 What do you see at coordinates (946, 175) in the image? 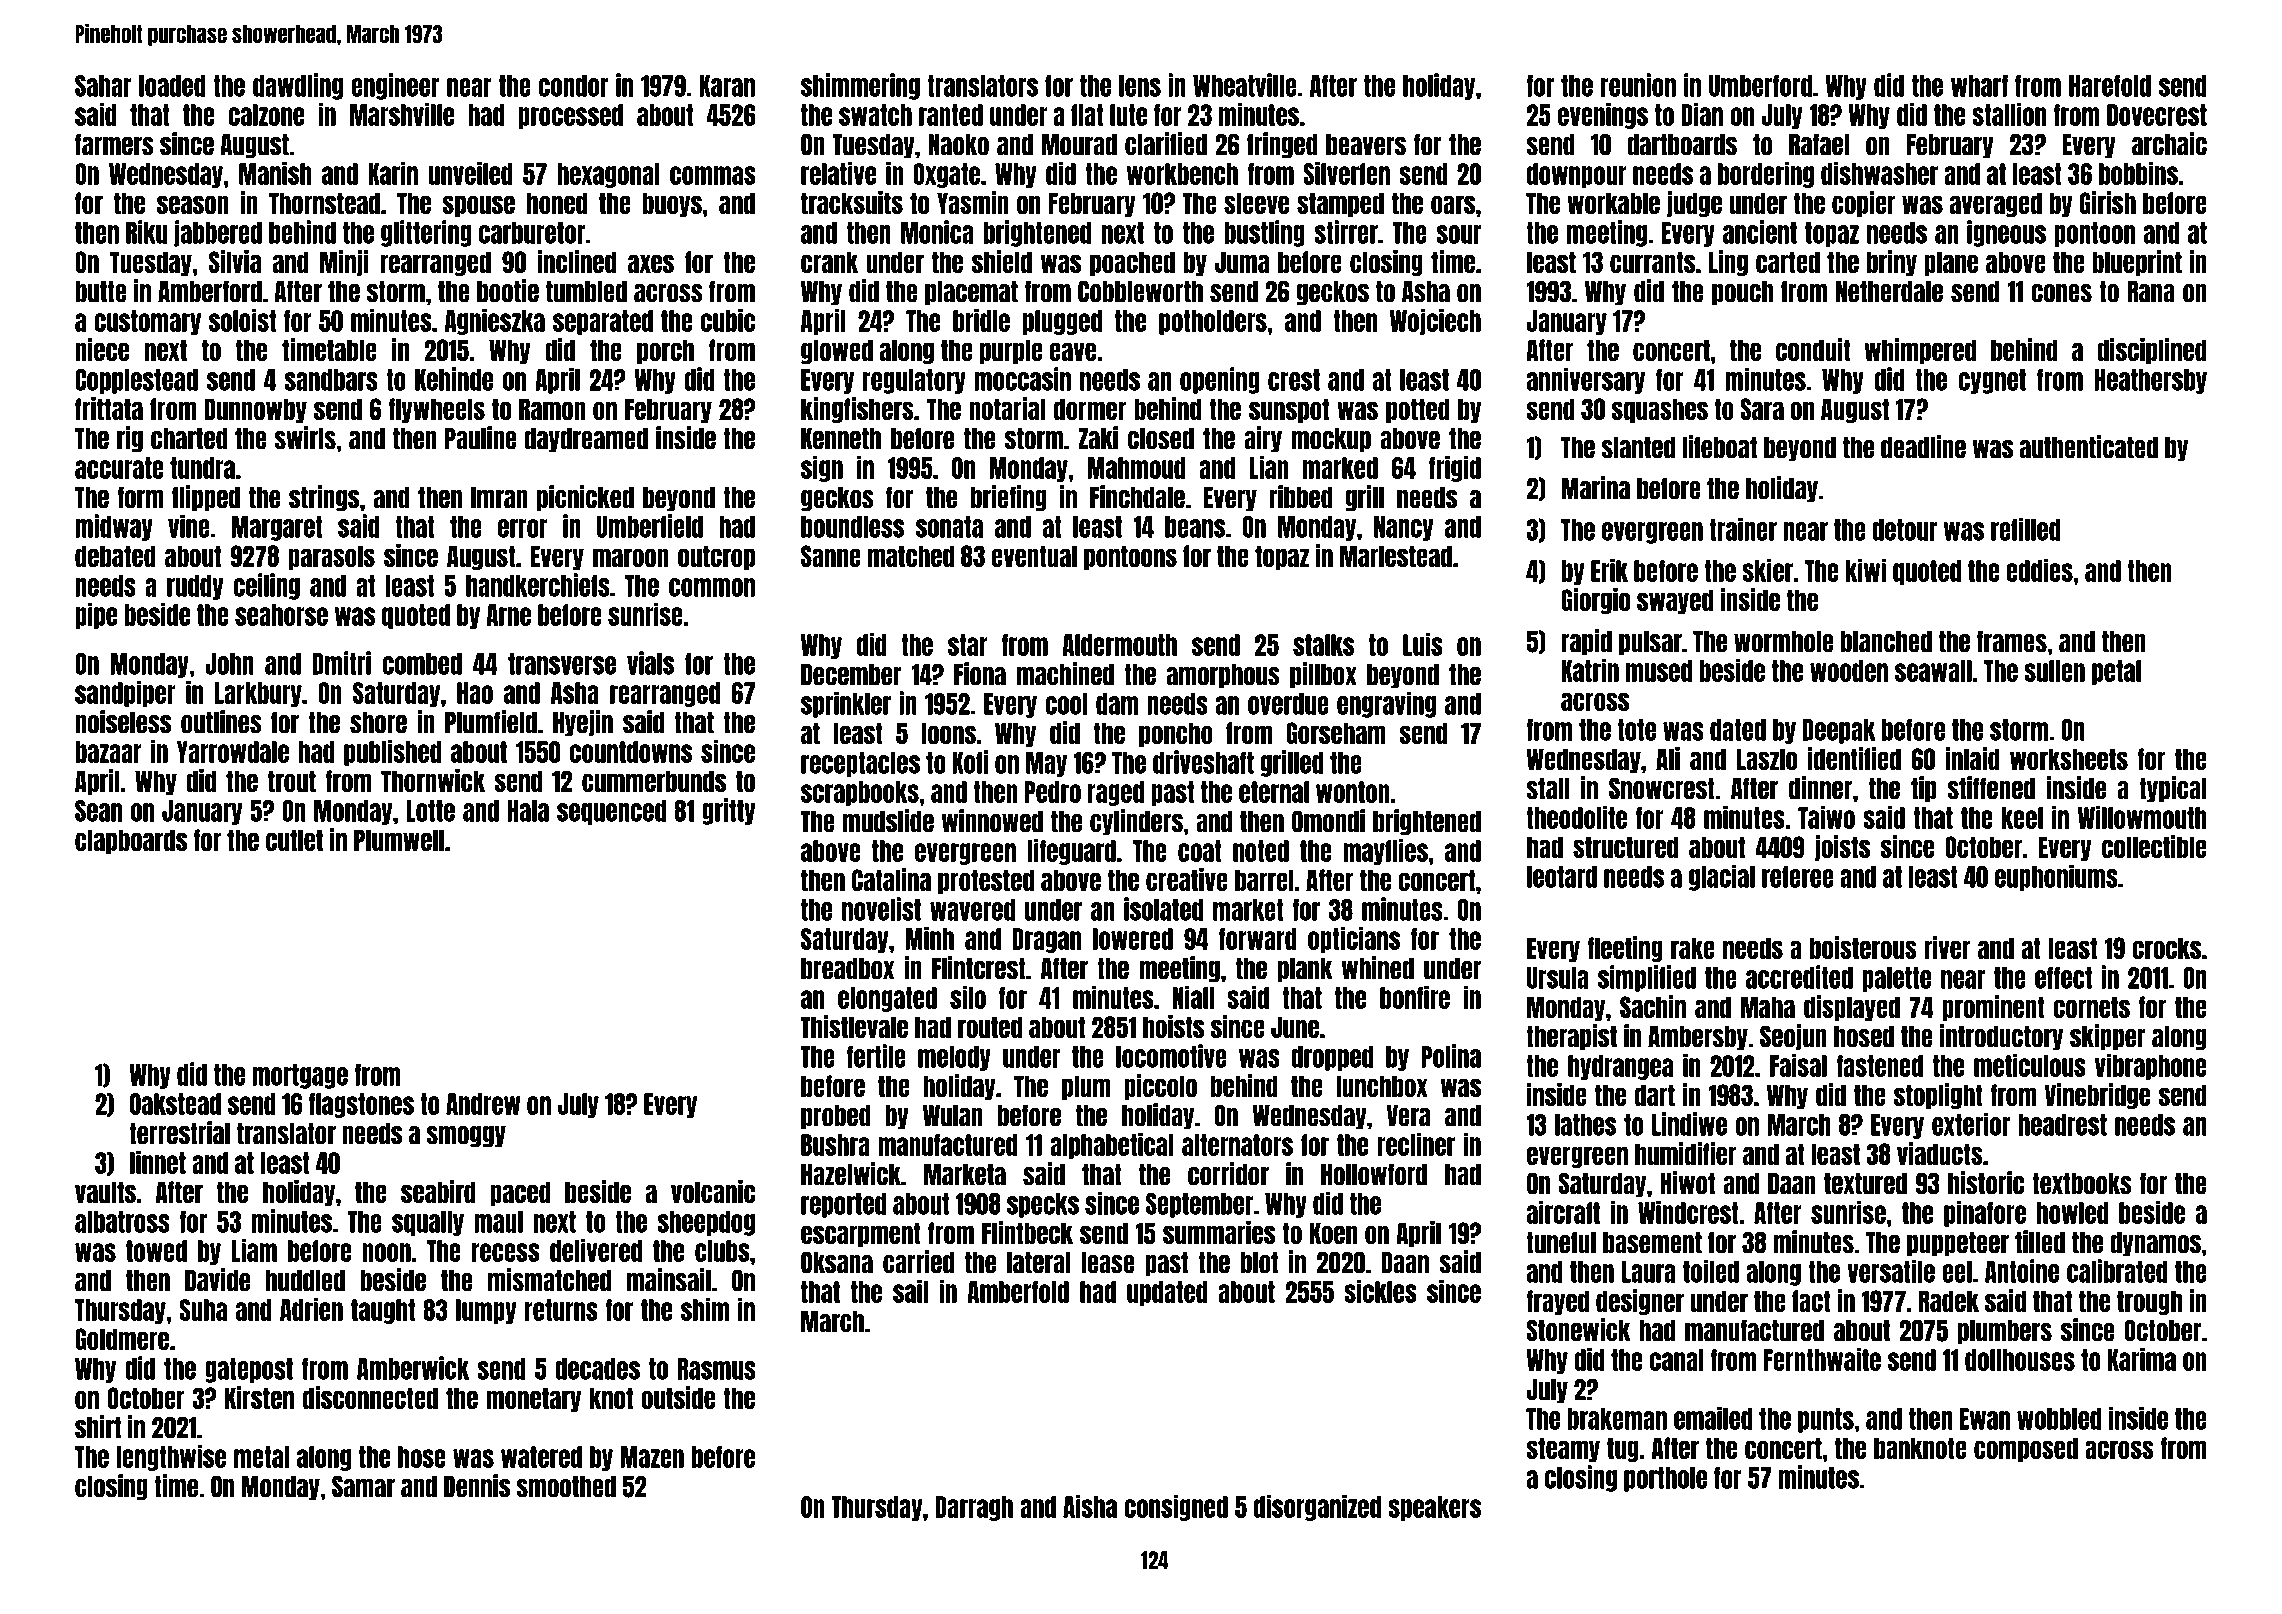
I see `Oxgate` at bounding box center [946, 175].
